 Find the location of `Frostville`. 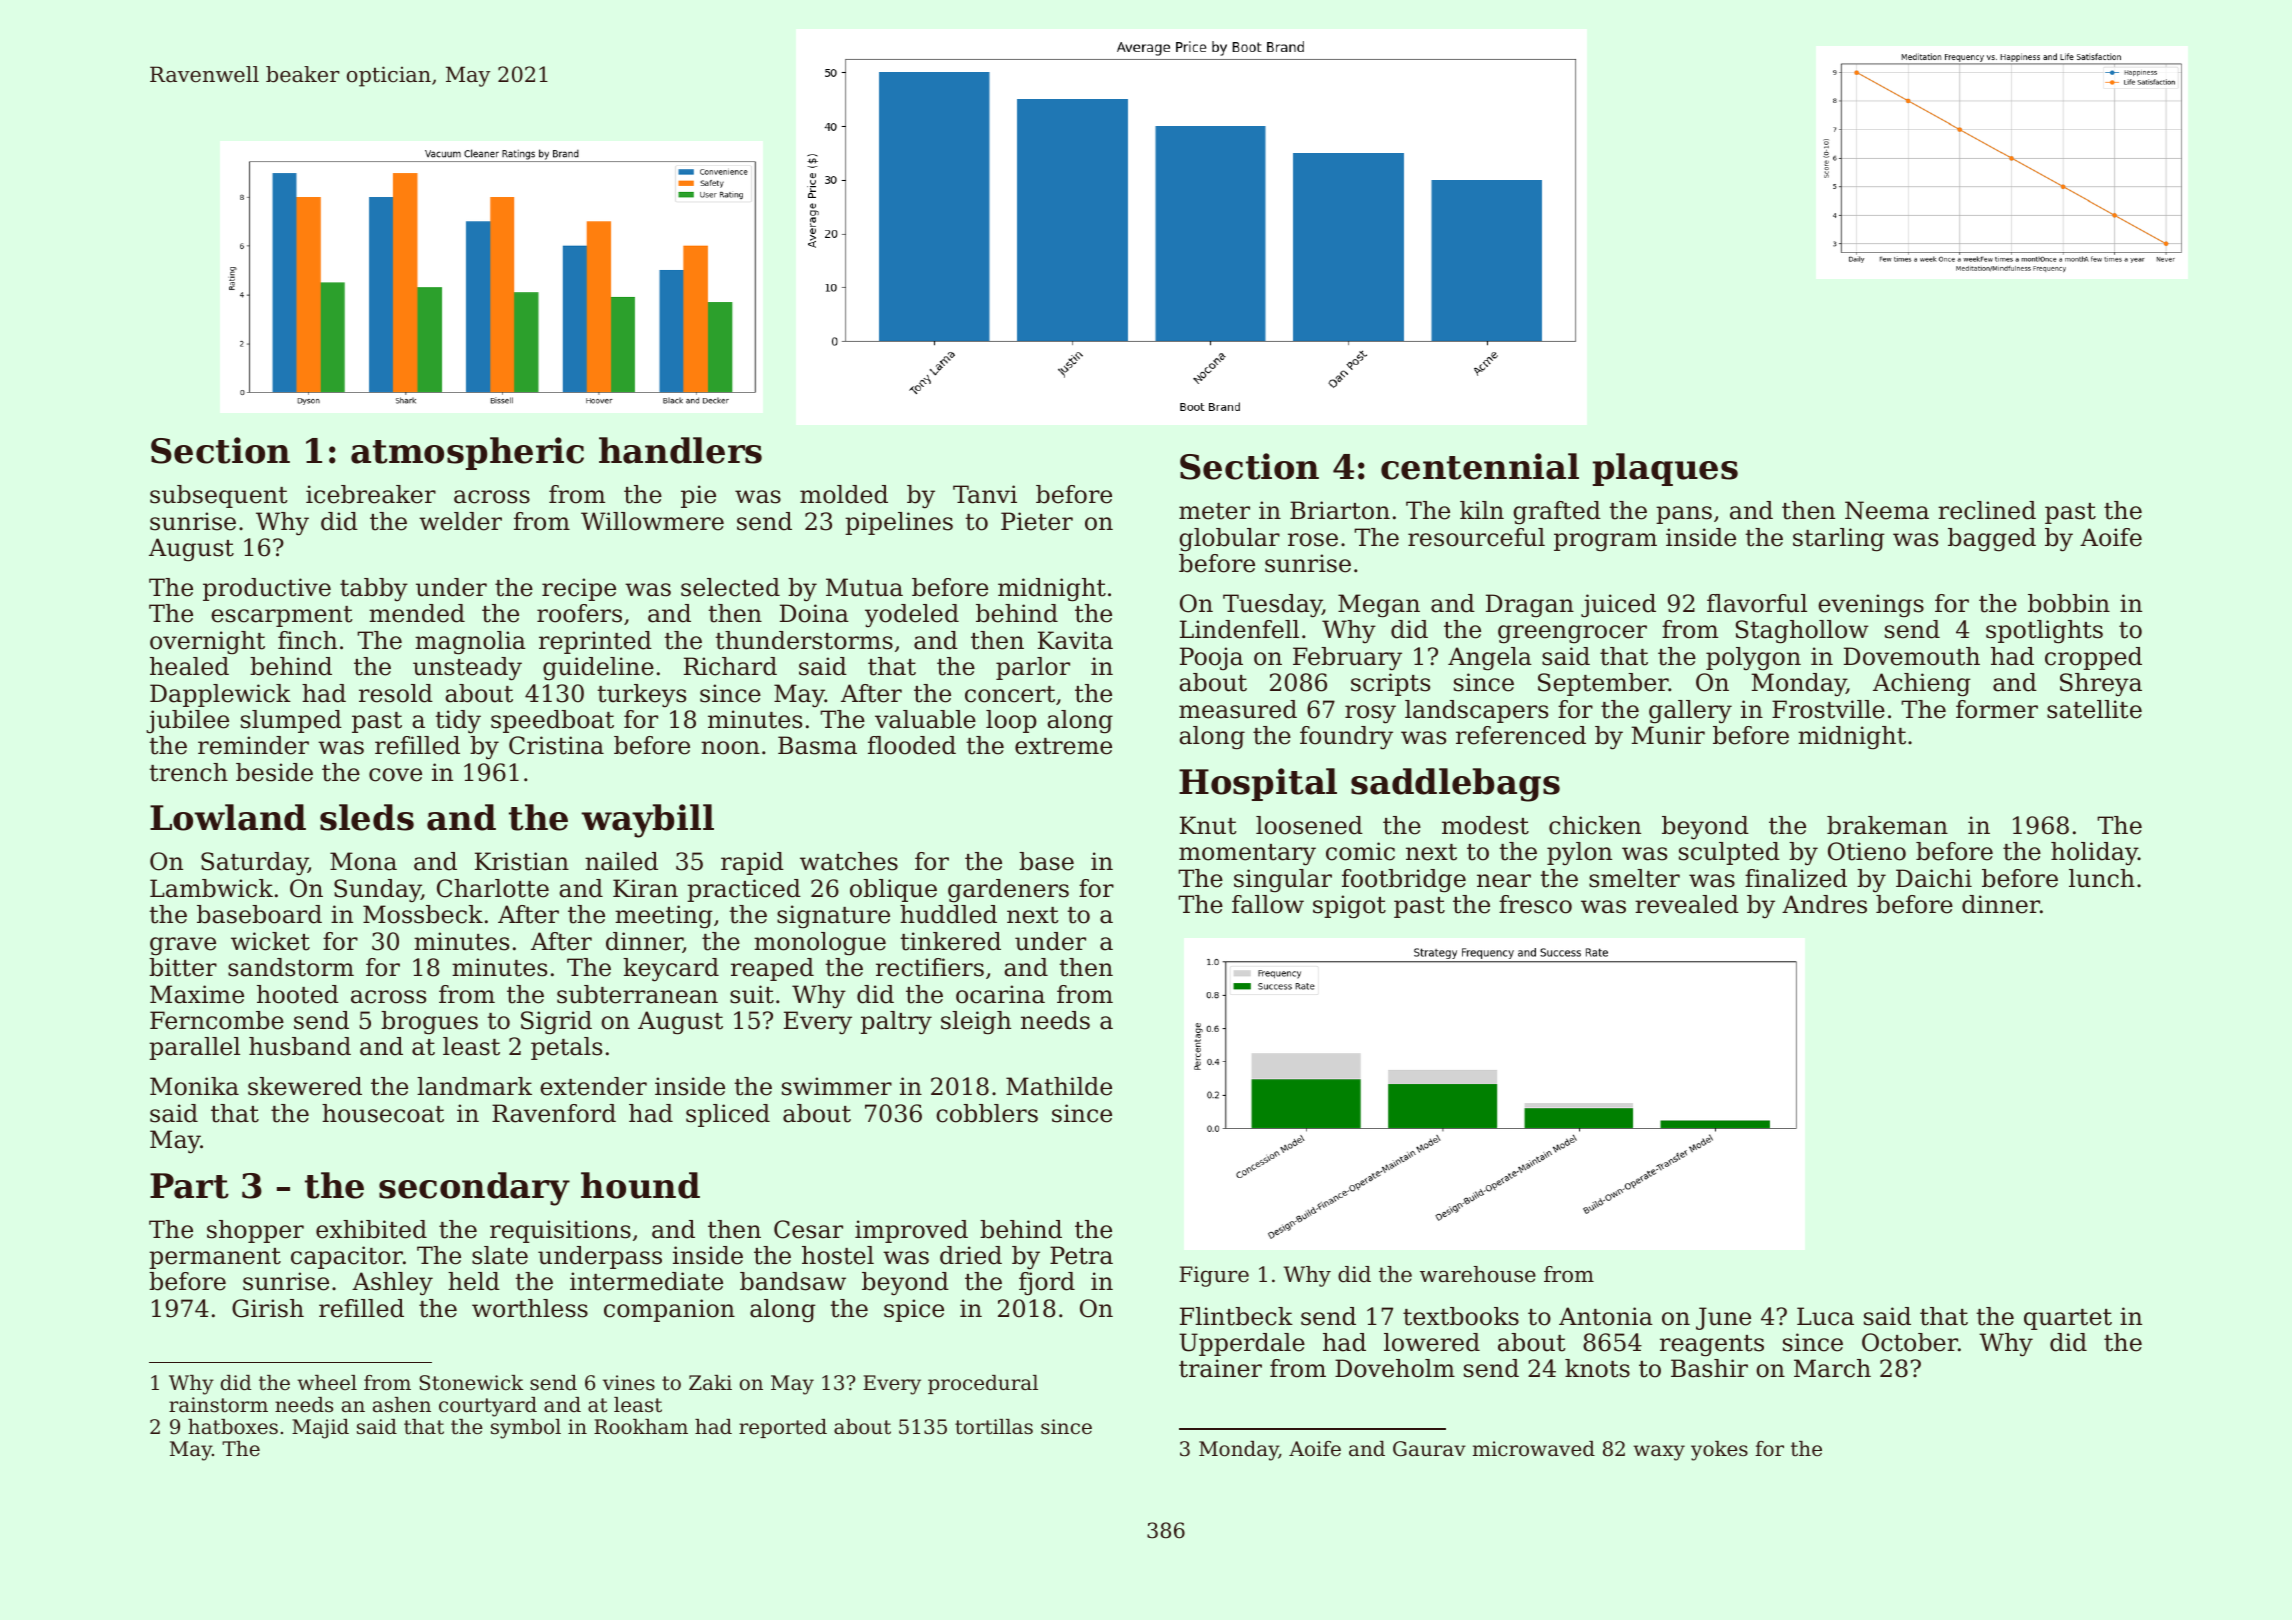

Frostville is located at coordinates (1828, 709).
